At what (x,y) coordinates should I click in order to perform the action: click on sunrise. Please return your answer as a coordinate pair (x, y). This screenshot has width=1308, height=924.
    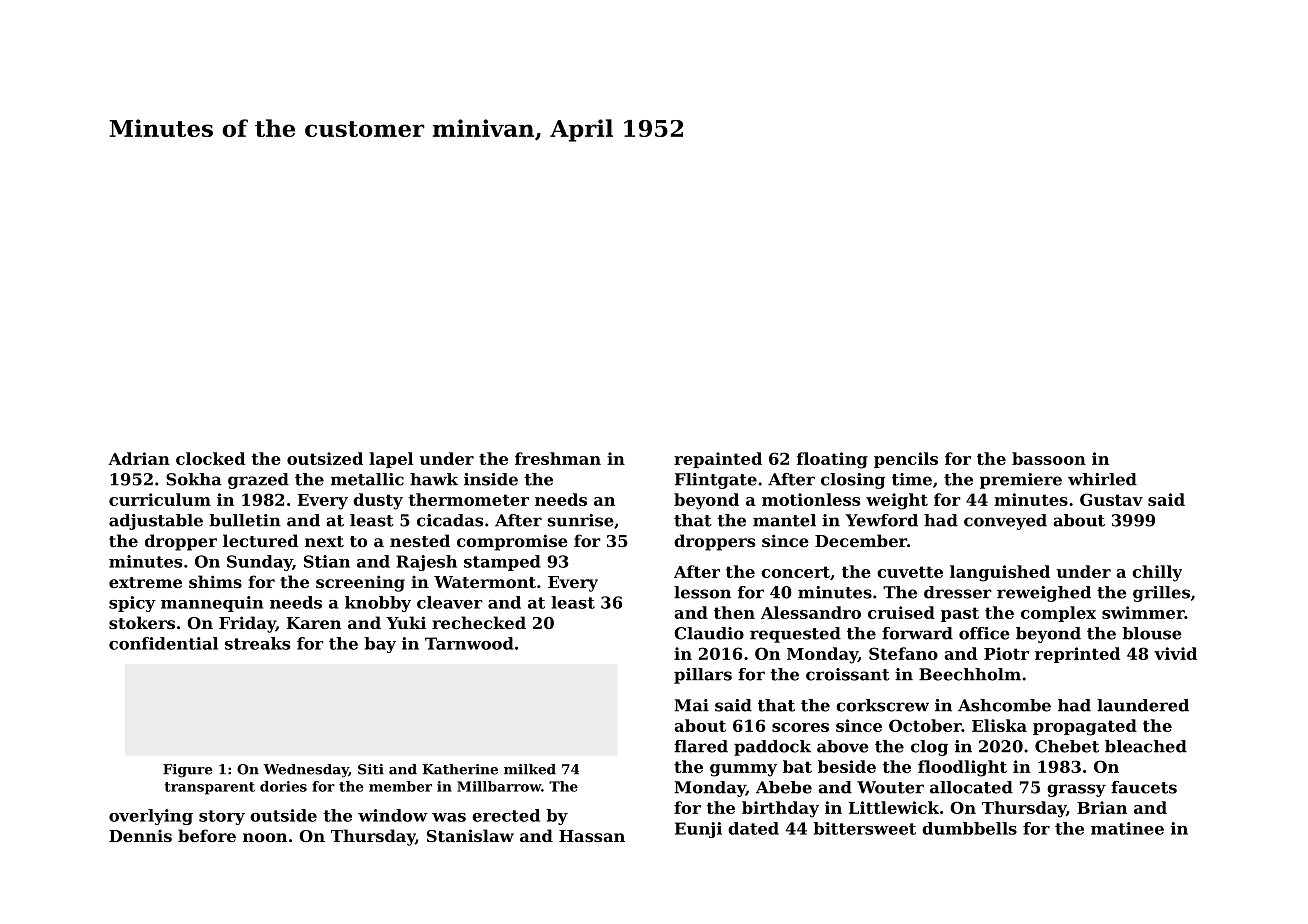
    Looking at the image, I should click on (581, 520).
